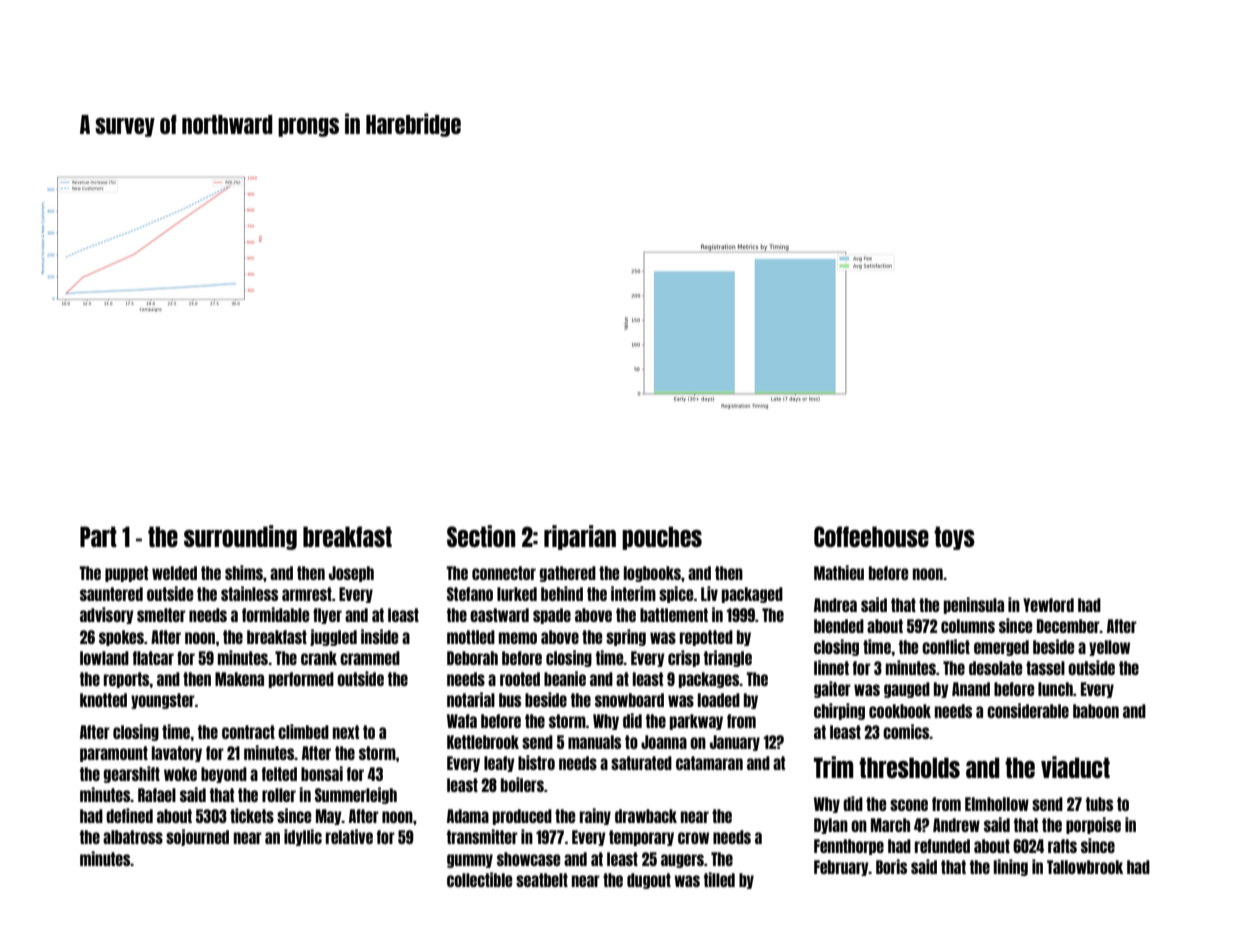 This image has width=1233, height=952. What do you see at coordinates (1075, 767) in the image?
I see `viaduct` at bounding box center [1075, 767].
